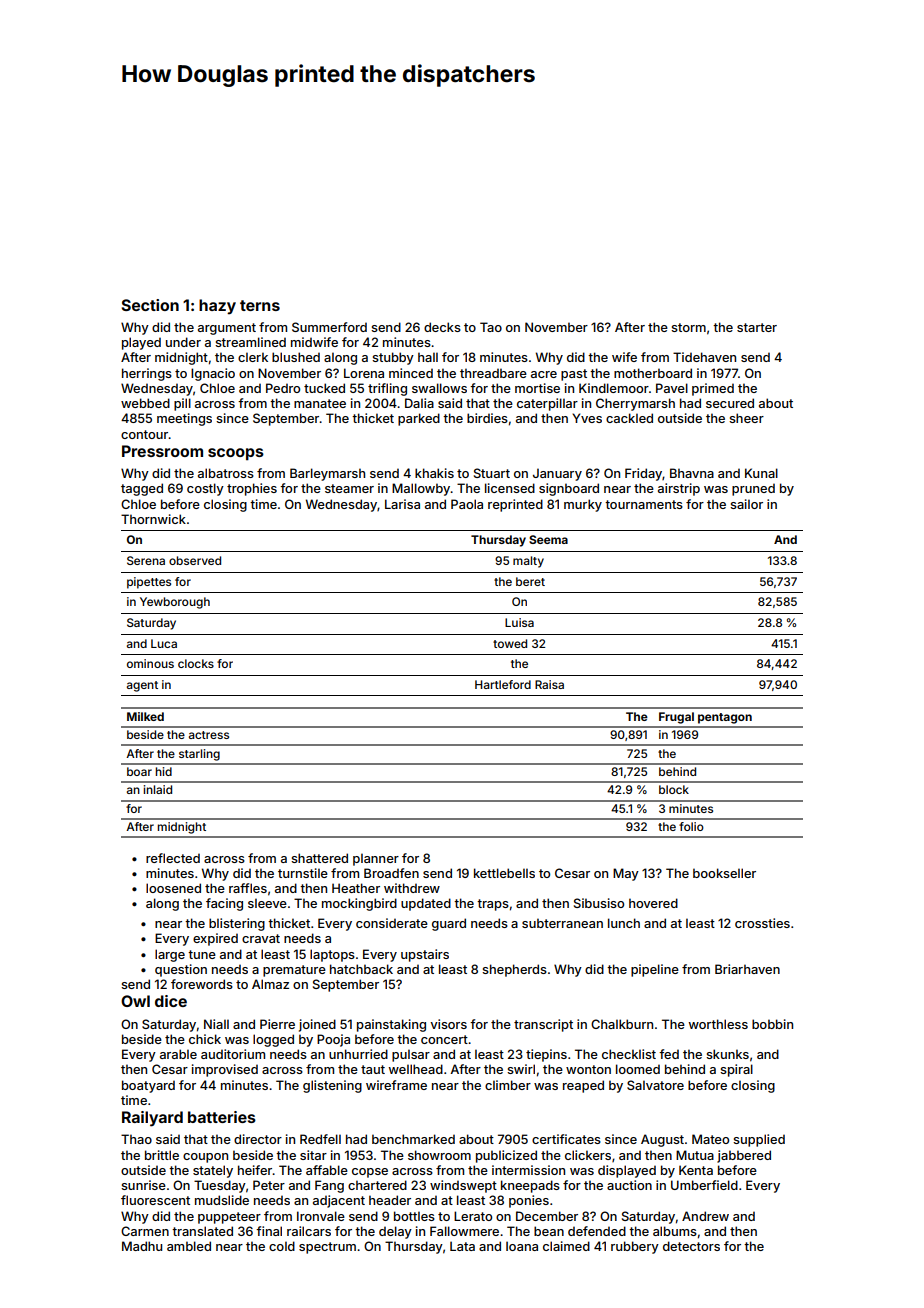  What do you see at coordinates (282, 1246) in the screenshot?
I see `cold` at bounding box center [282, 1246].
